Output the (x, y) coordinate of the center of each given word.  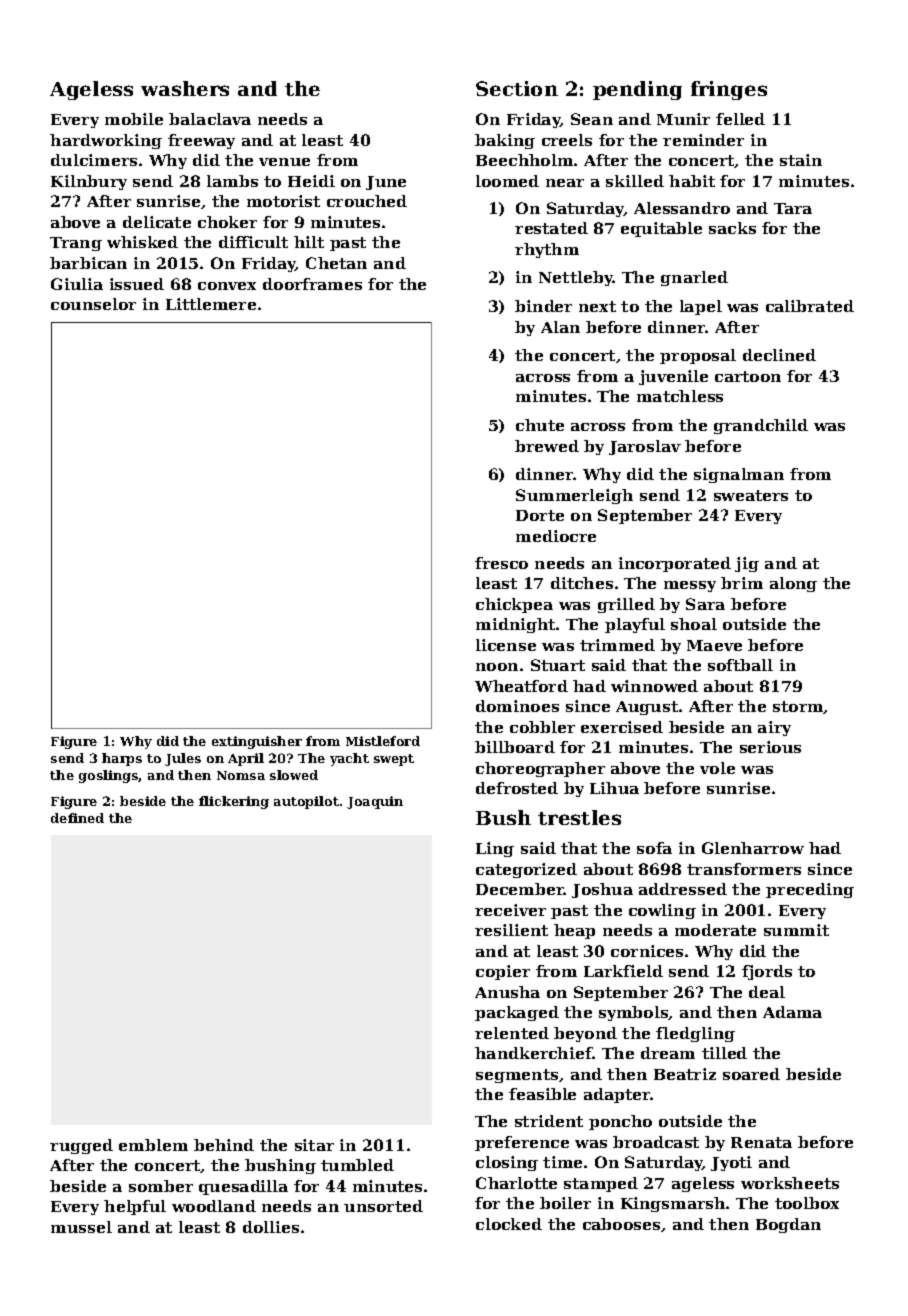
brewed (547, 446)
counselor (93, 304)
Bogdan (788, 1225)
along (793, 584)
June (386, 183)
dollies (271, 1227)
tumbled (357, 1165)
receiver (510, 910)
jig (747, 564)
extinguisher (257, 742)
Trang (76, 244)
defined (77, 818)
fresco (501, 563)
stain (801, 160)
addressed (683, 889)
